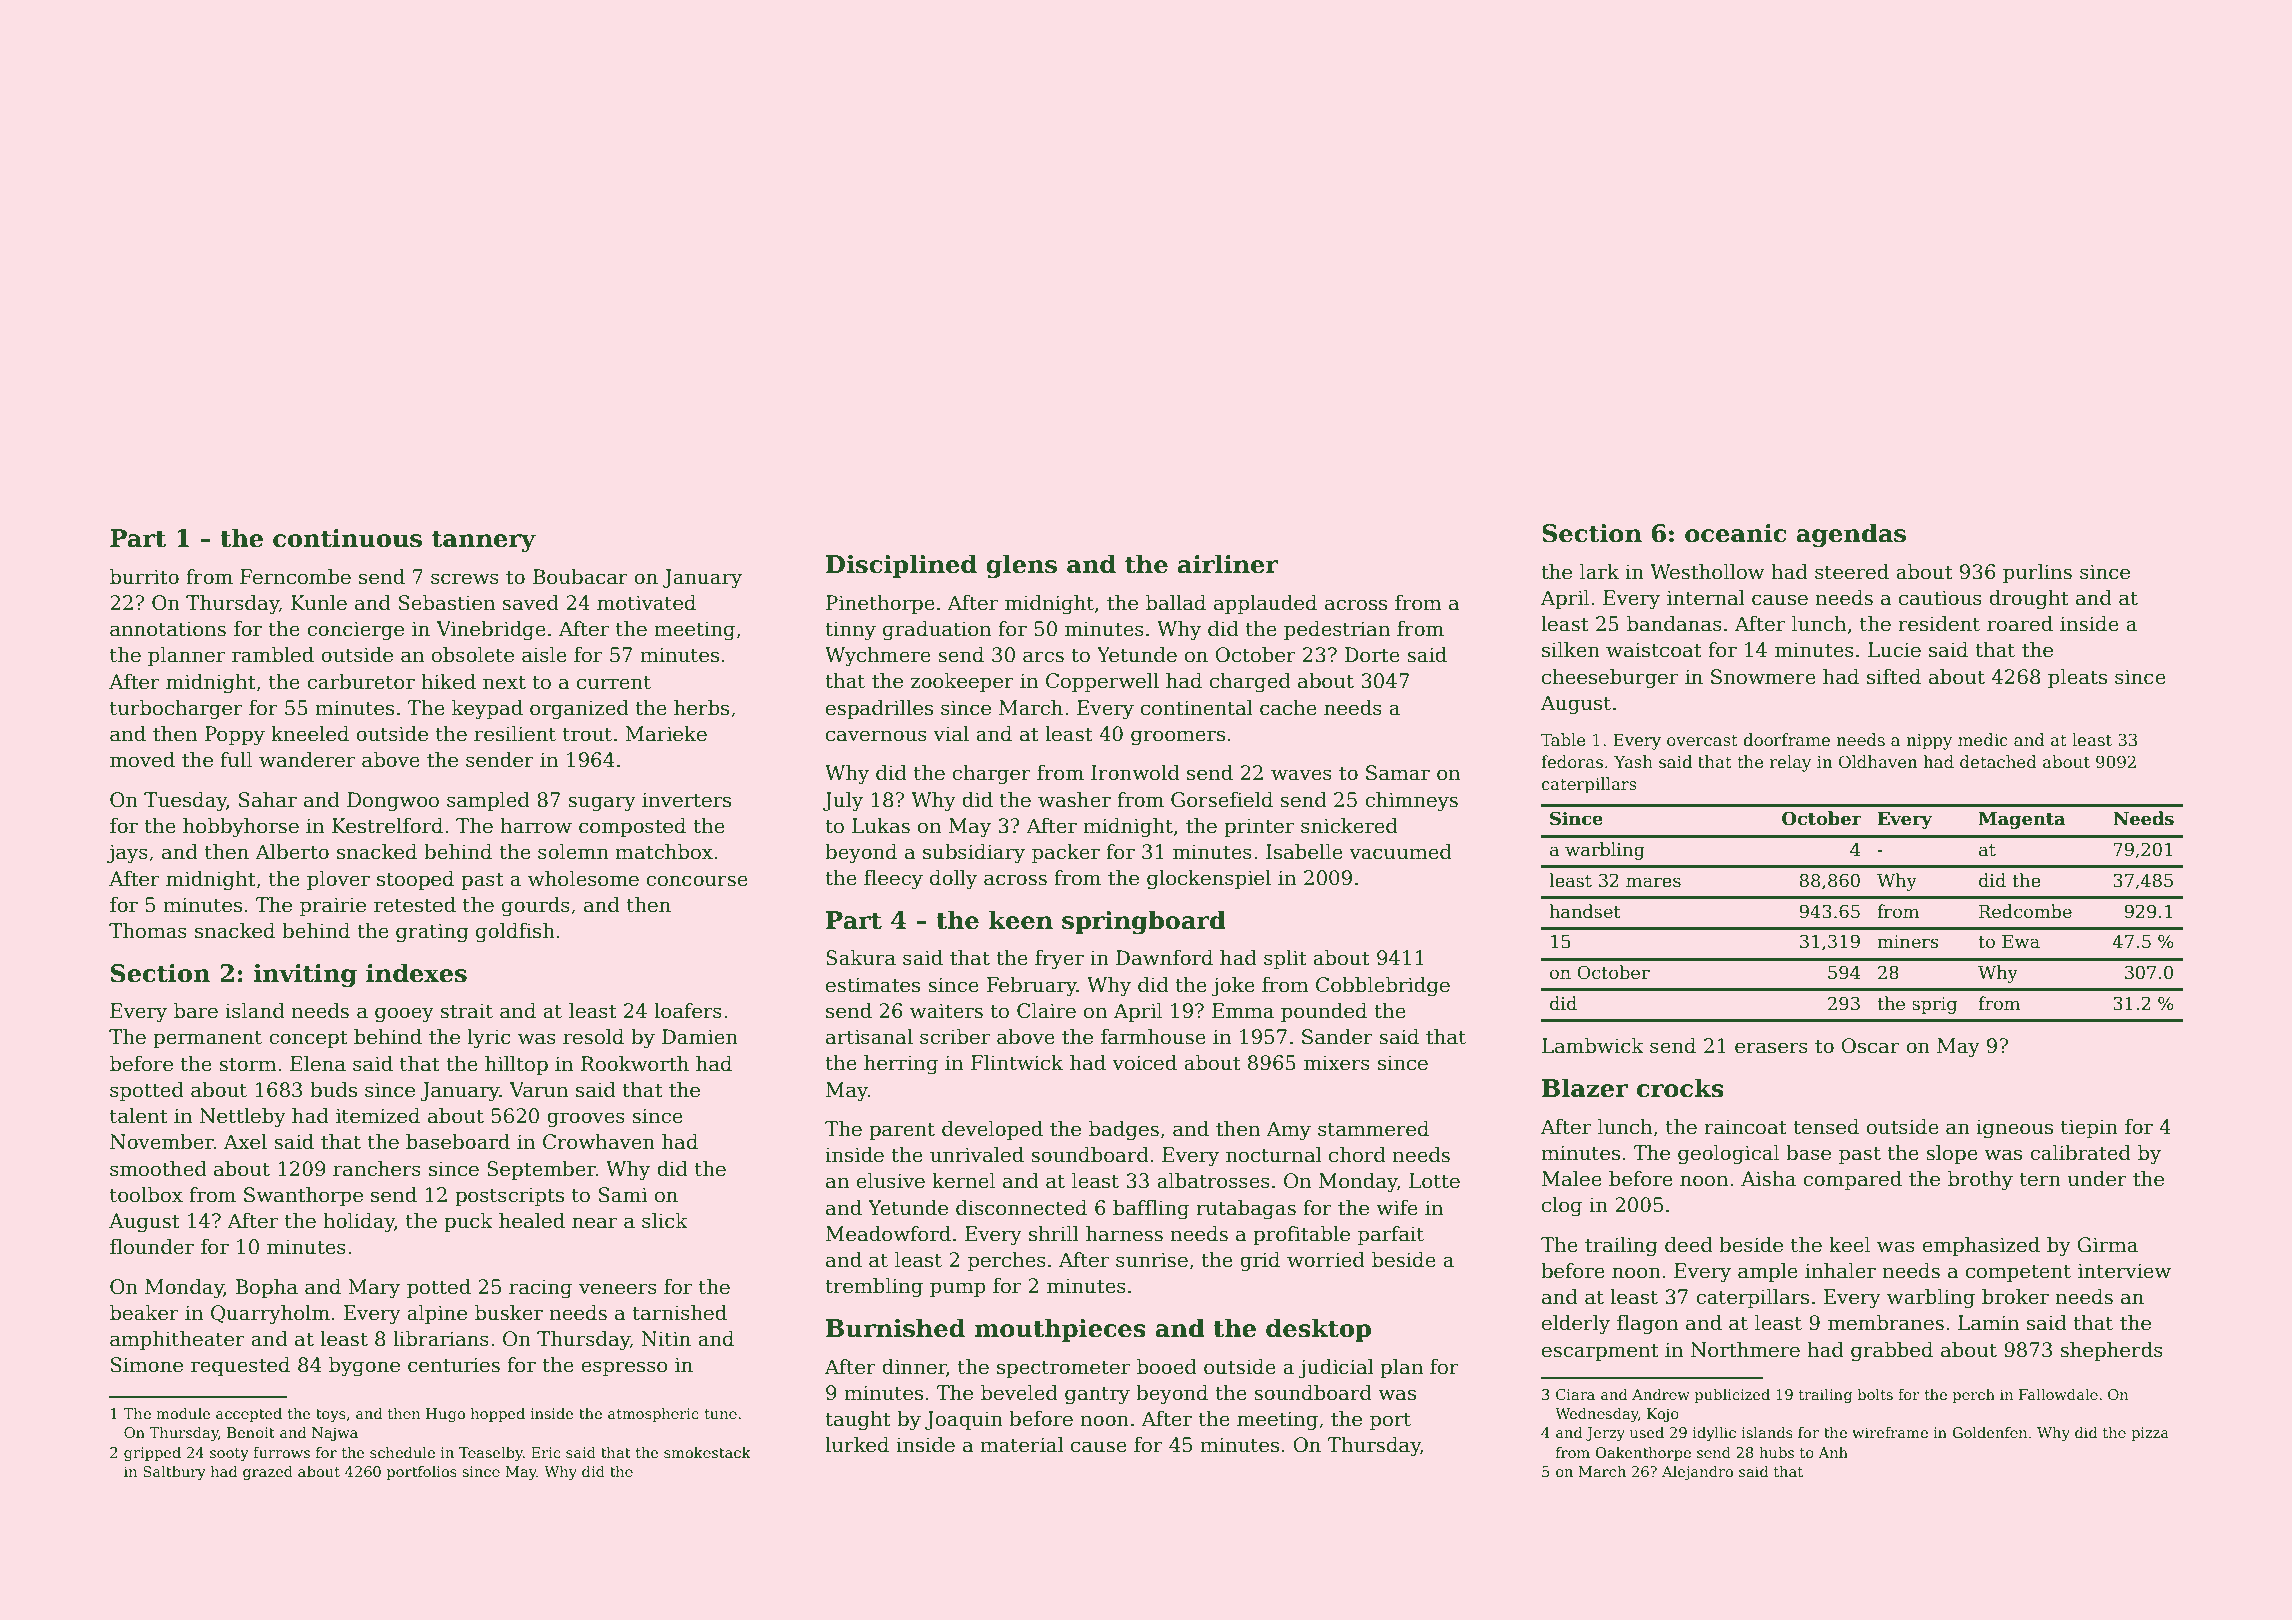  What do you see at coordinates (602, 804) in the image?
I see `sugary` at bounding box center [602, 804].
